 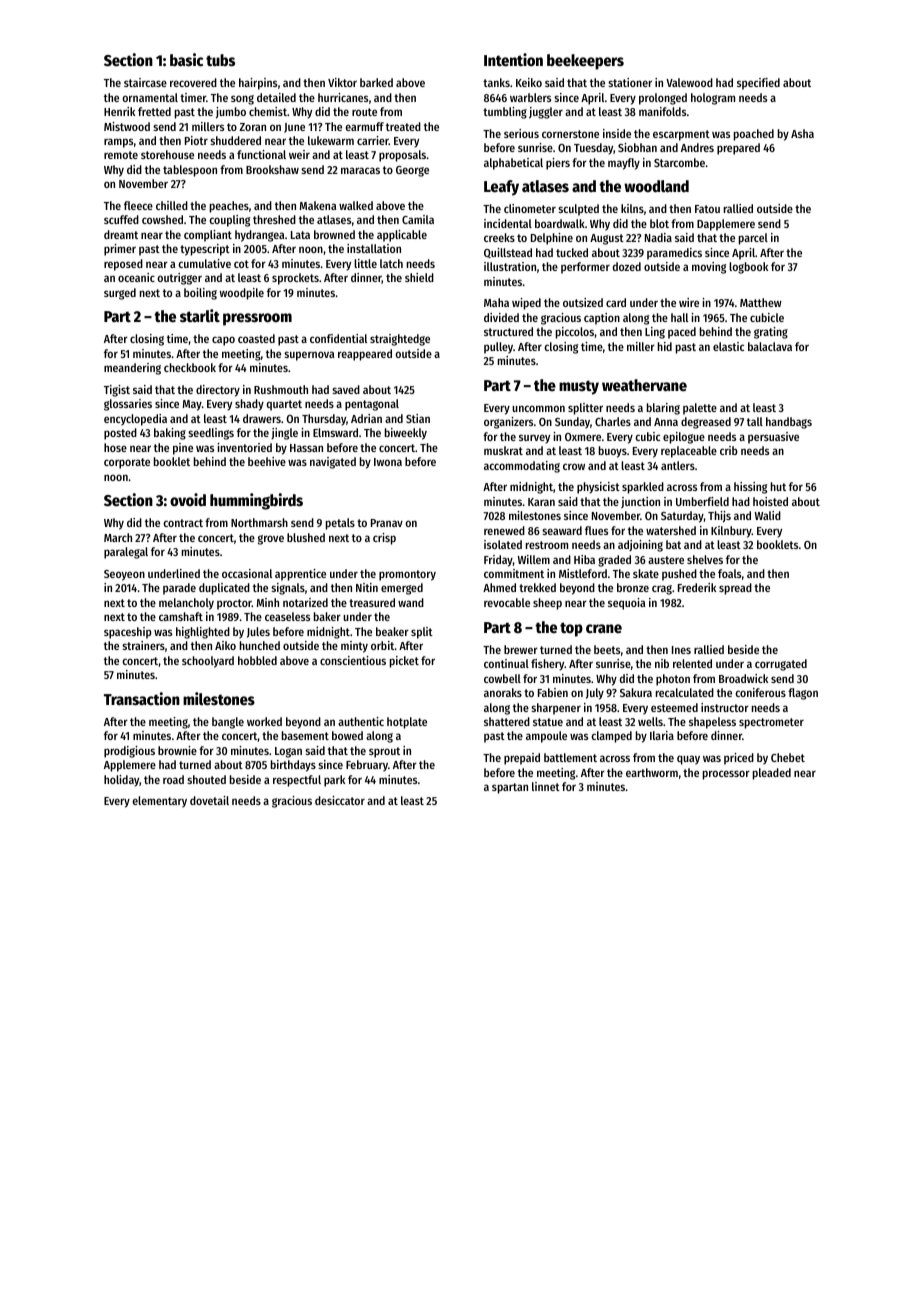 What do you see at coordinates (679, 162) in the screenshot?
I see `Starcombe` at bounding box center [679, 162].
